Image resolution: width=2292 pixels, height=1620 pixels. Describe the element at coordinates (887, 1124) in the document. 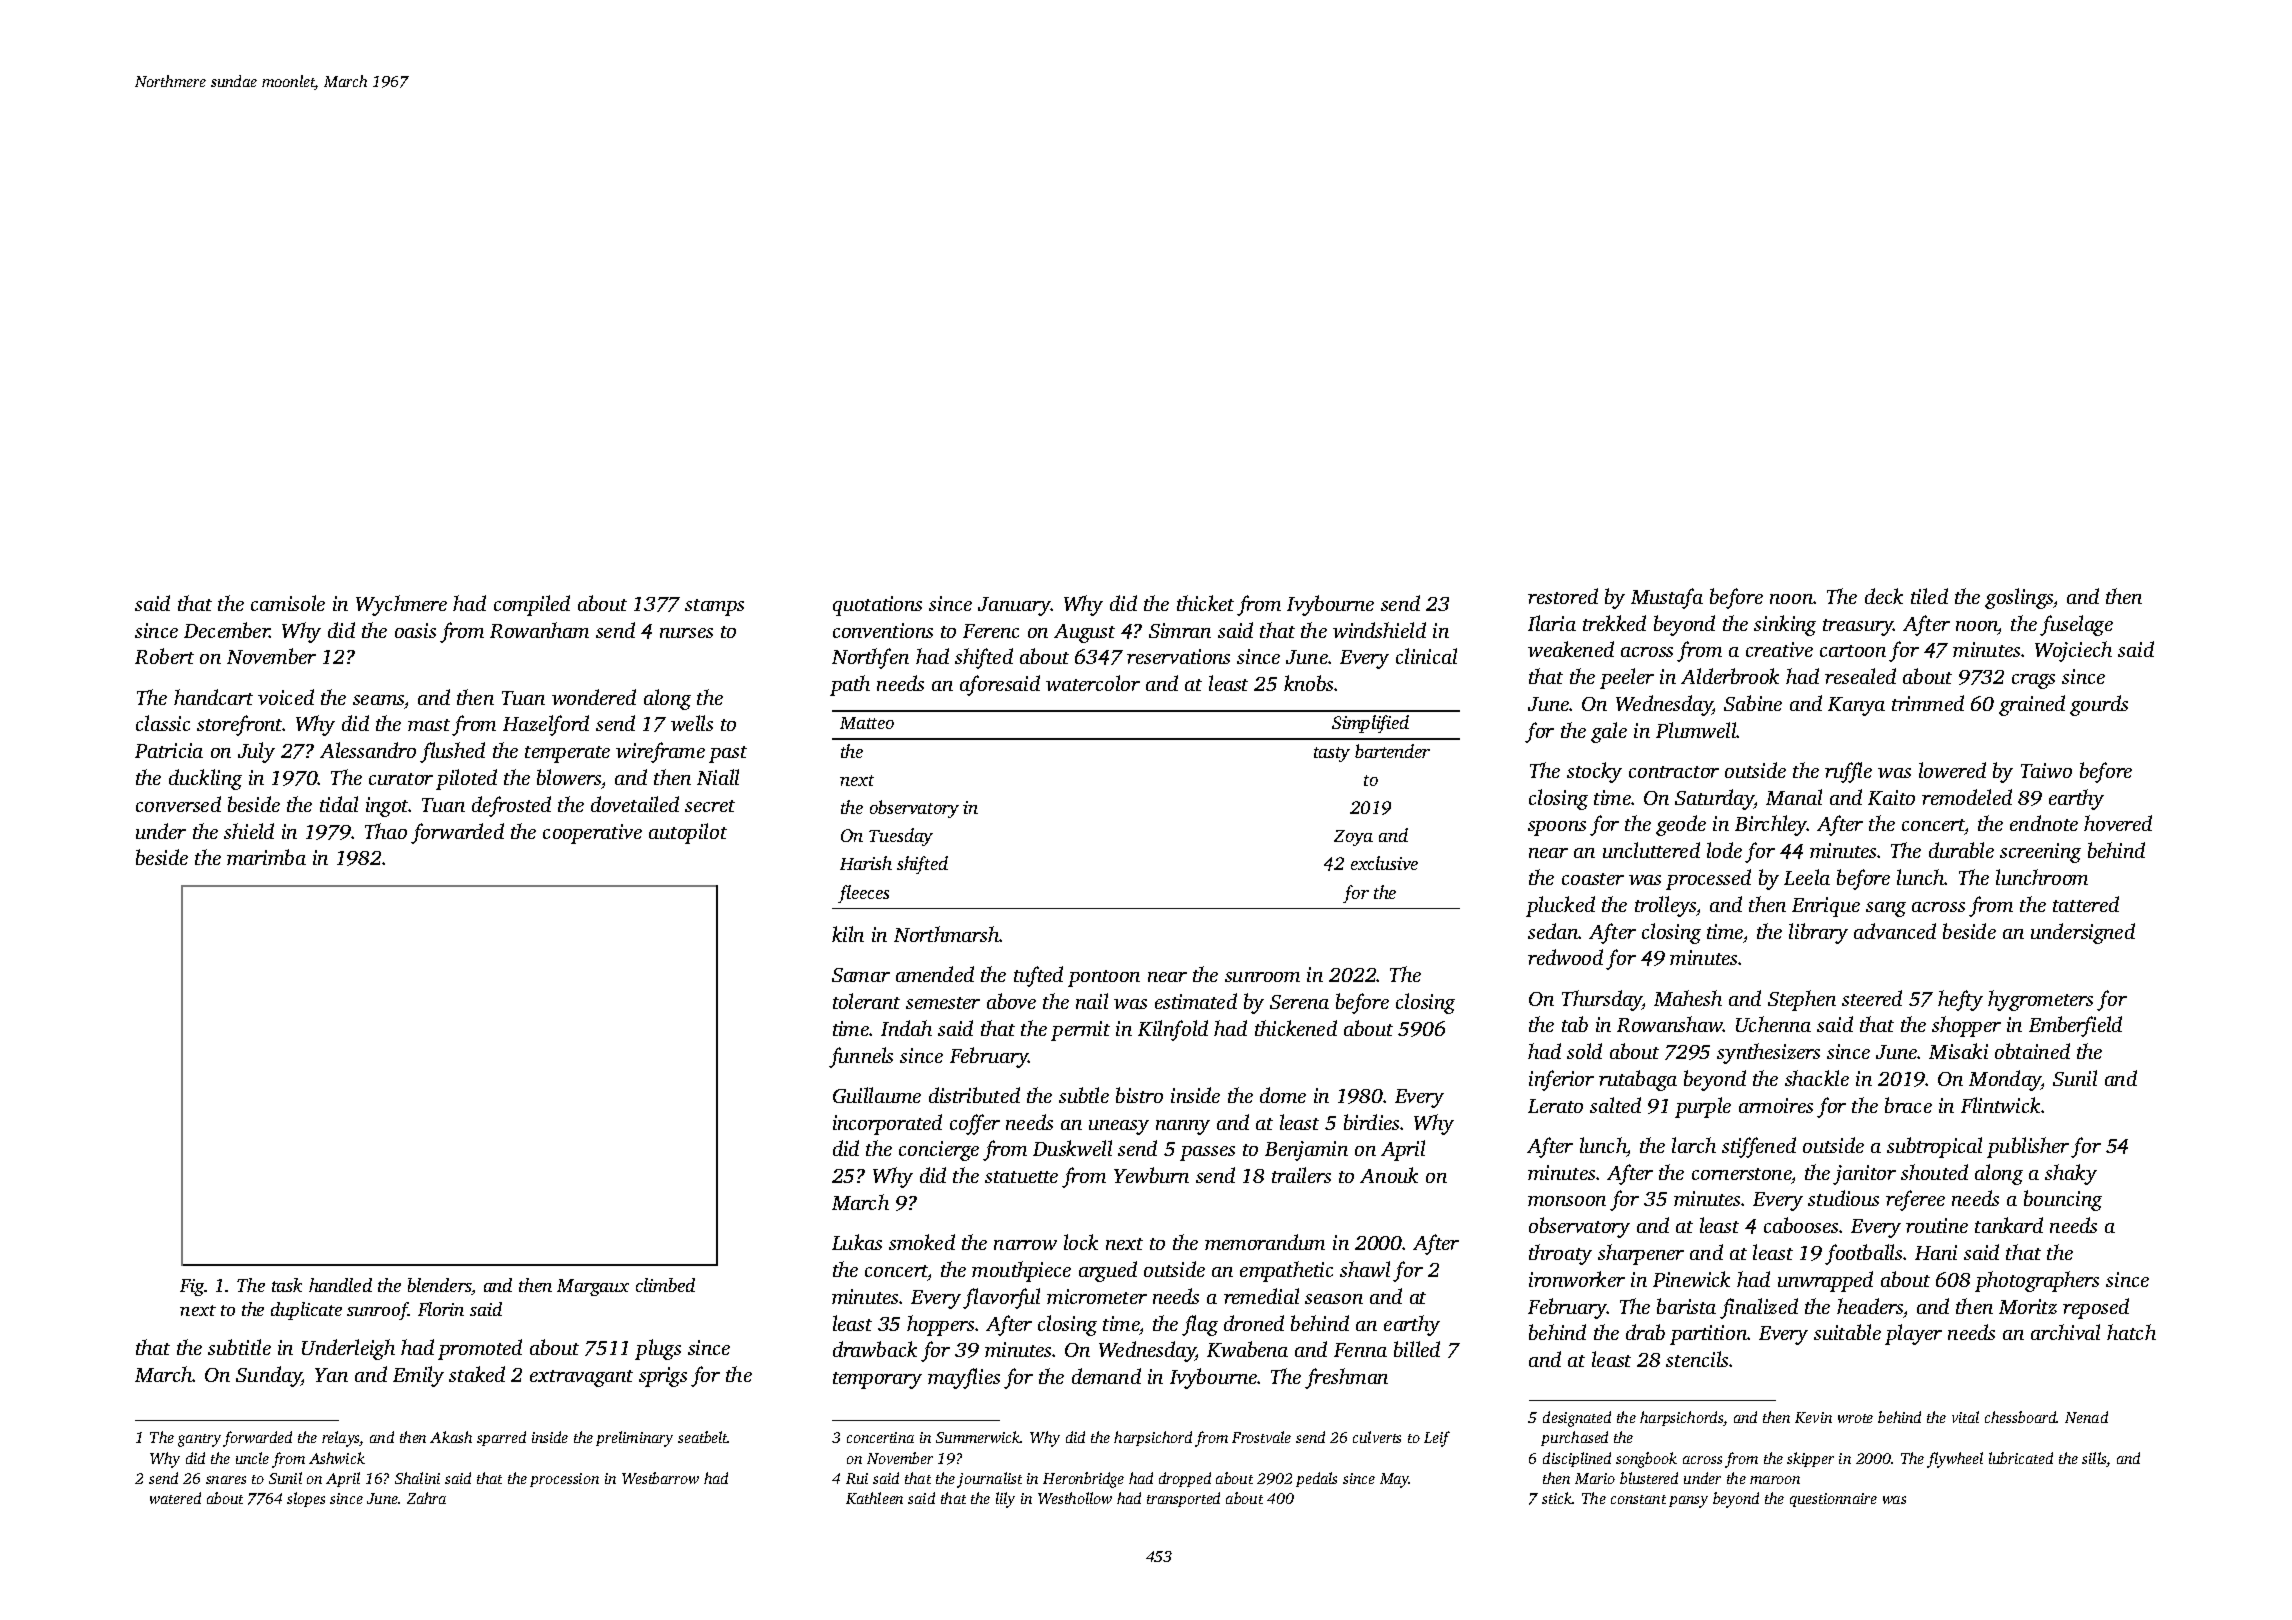

I see `incorporated` at that location.
